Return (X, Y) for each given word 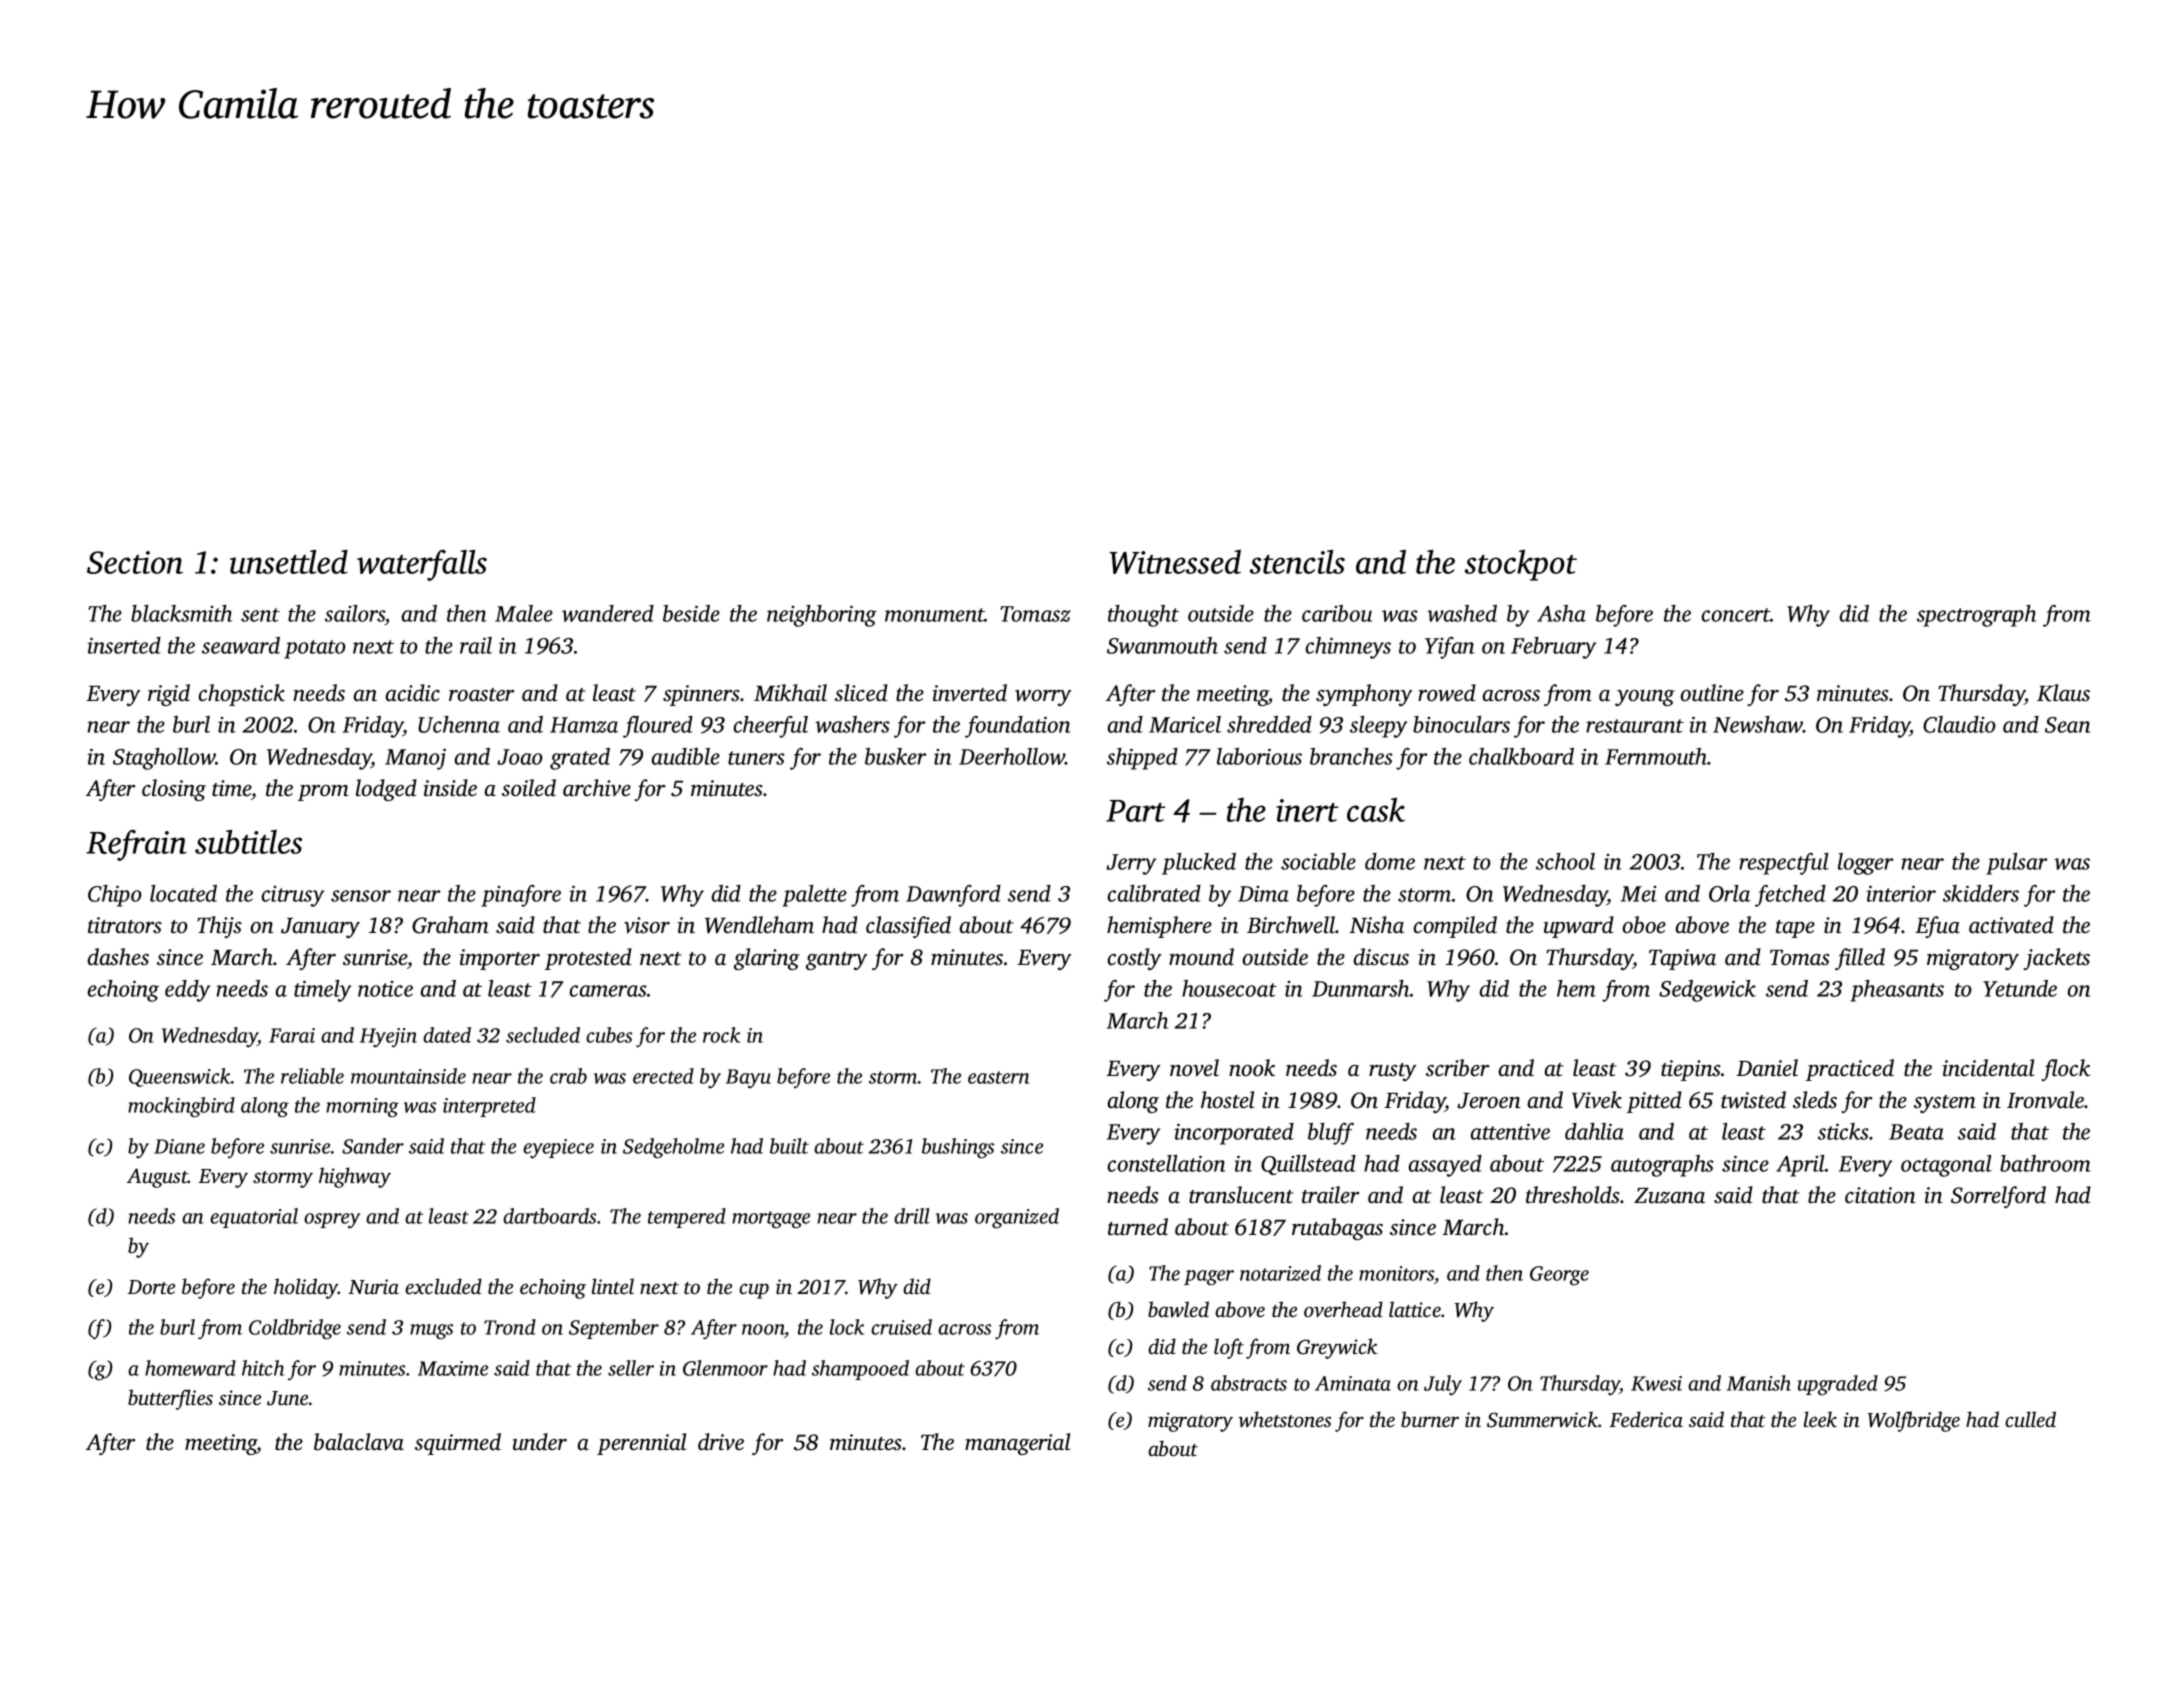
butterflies (170, 1399)
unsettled (289, 562)
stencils (1297, 562)
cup (754, 1291)
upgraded (1838, 1385)
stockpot (1521, 565)
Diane (179, 1146)
